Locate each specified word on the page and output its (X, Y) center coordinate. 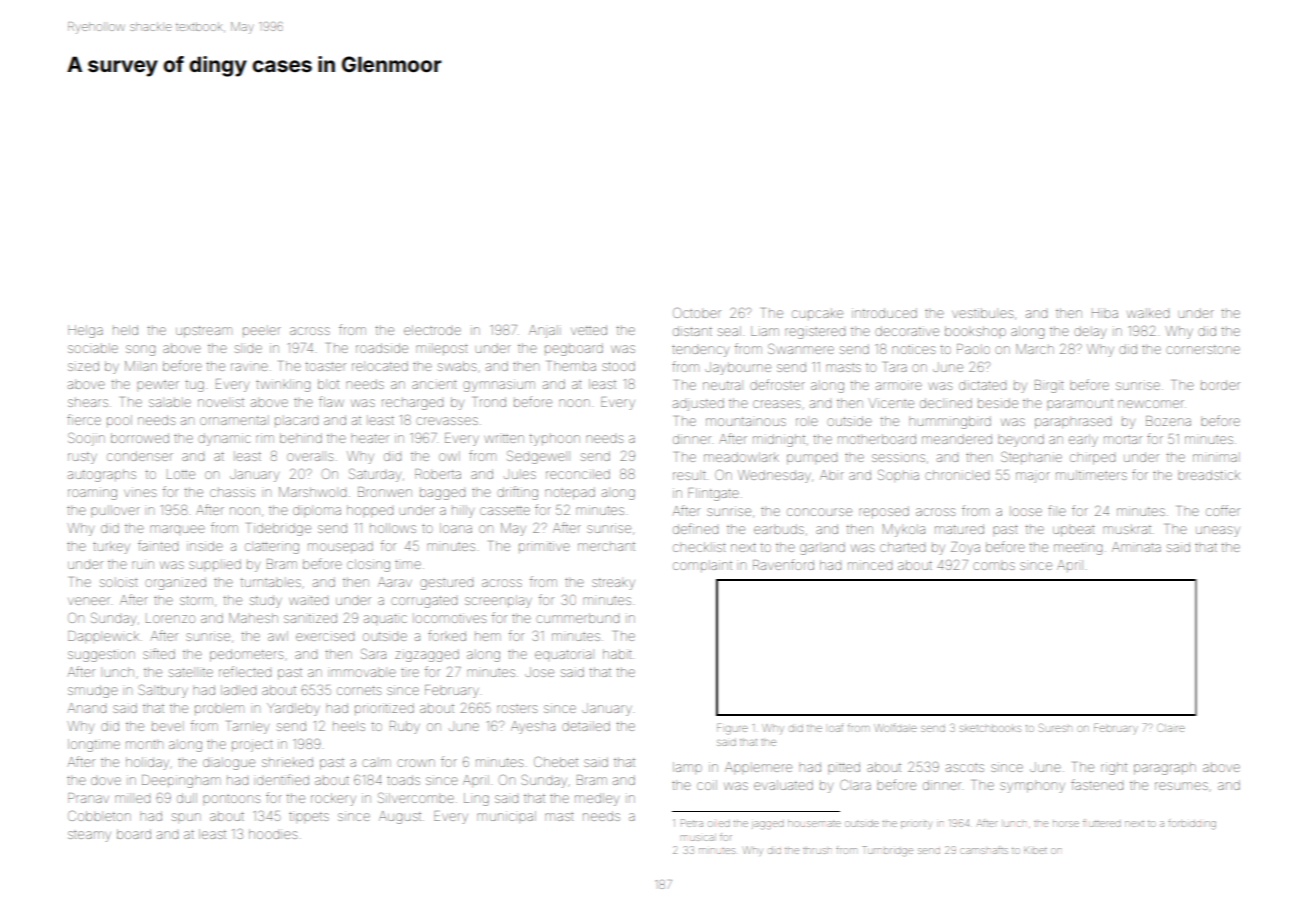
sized (83, 366)
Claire (1171, 727)
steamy (89, 836)
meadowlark (741, 457)
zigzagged (427, 655)
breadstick (1209, 475)
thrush (817, 850)
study (266, 601)
